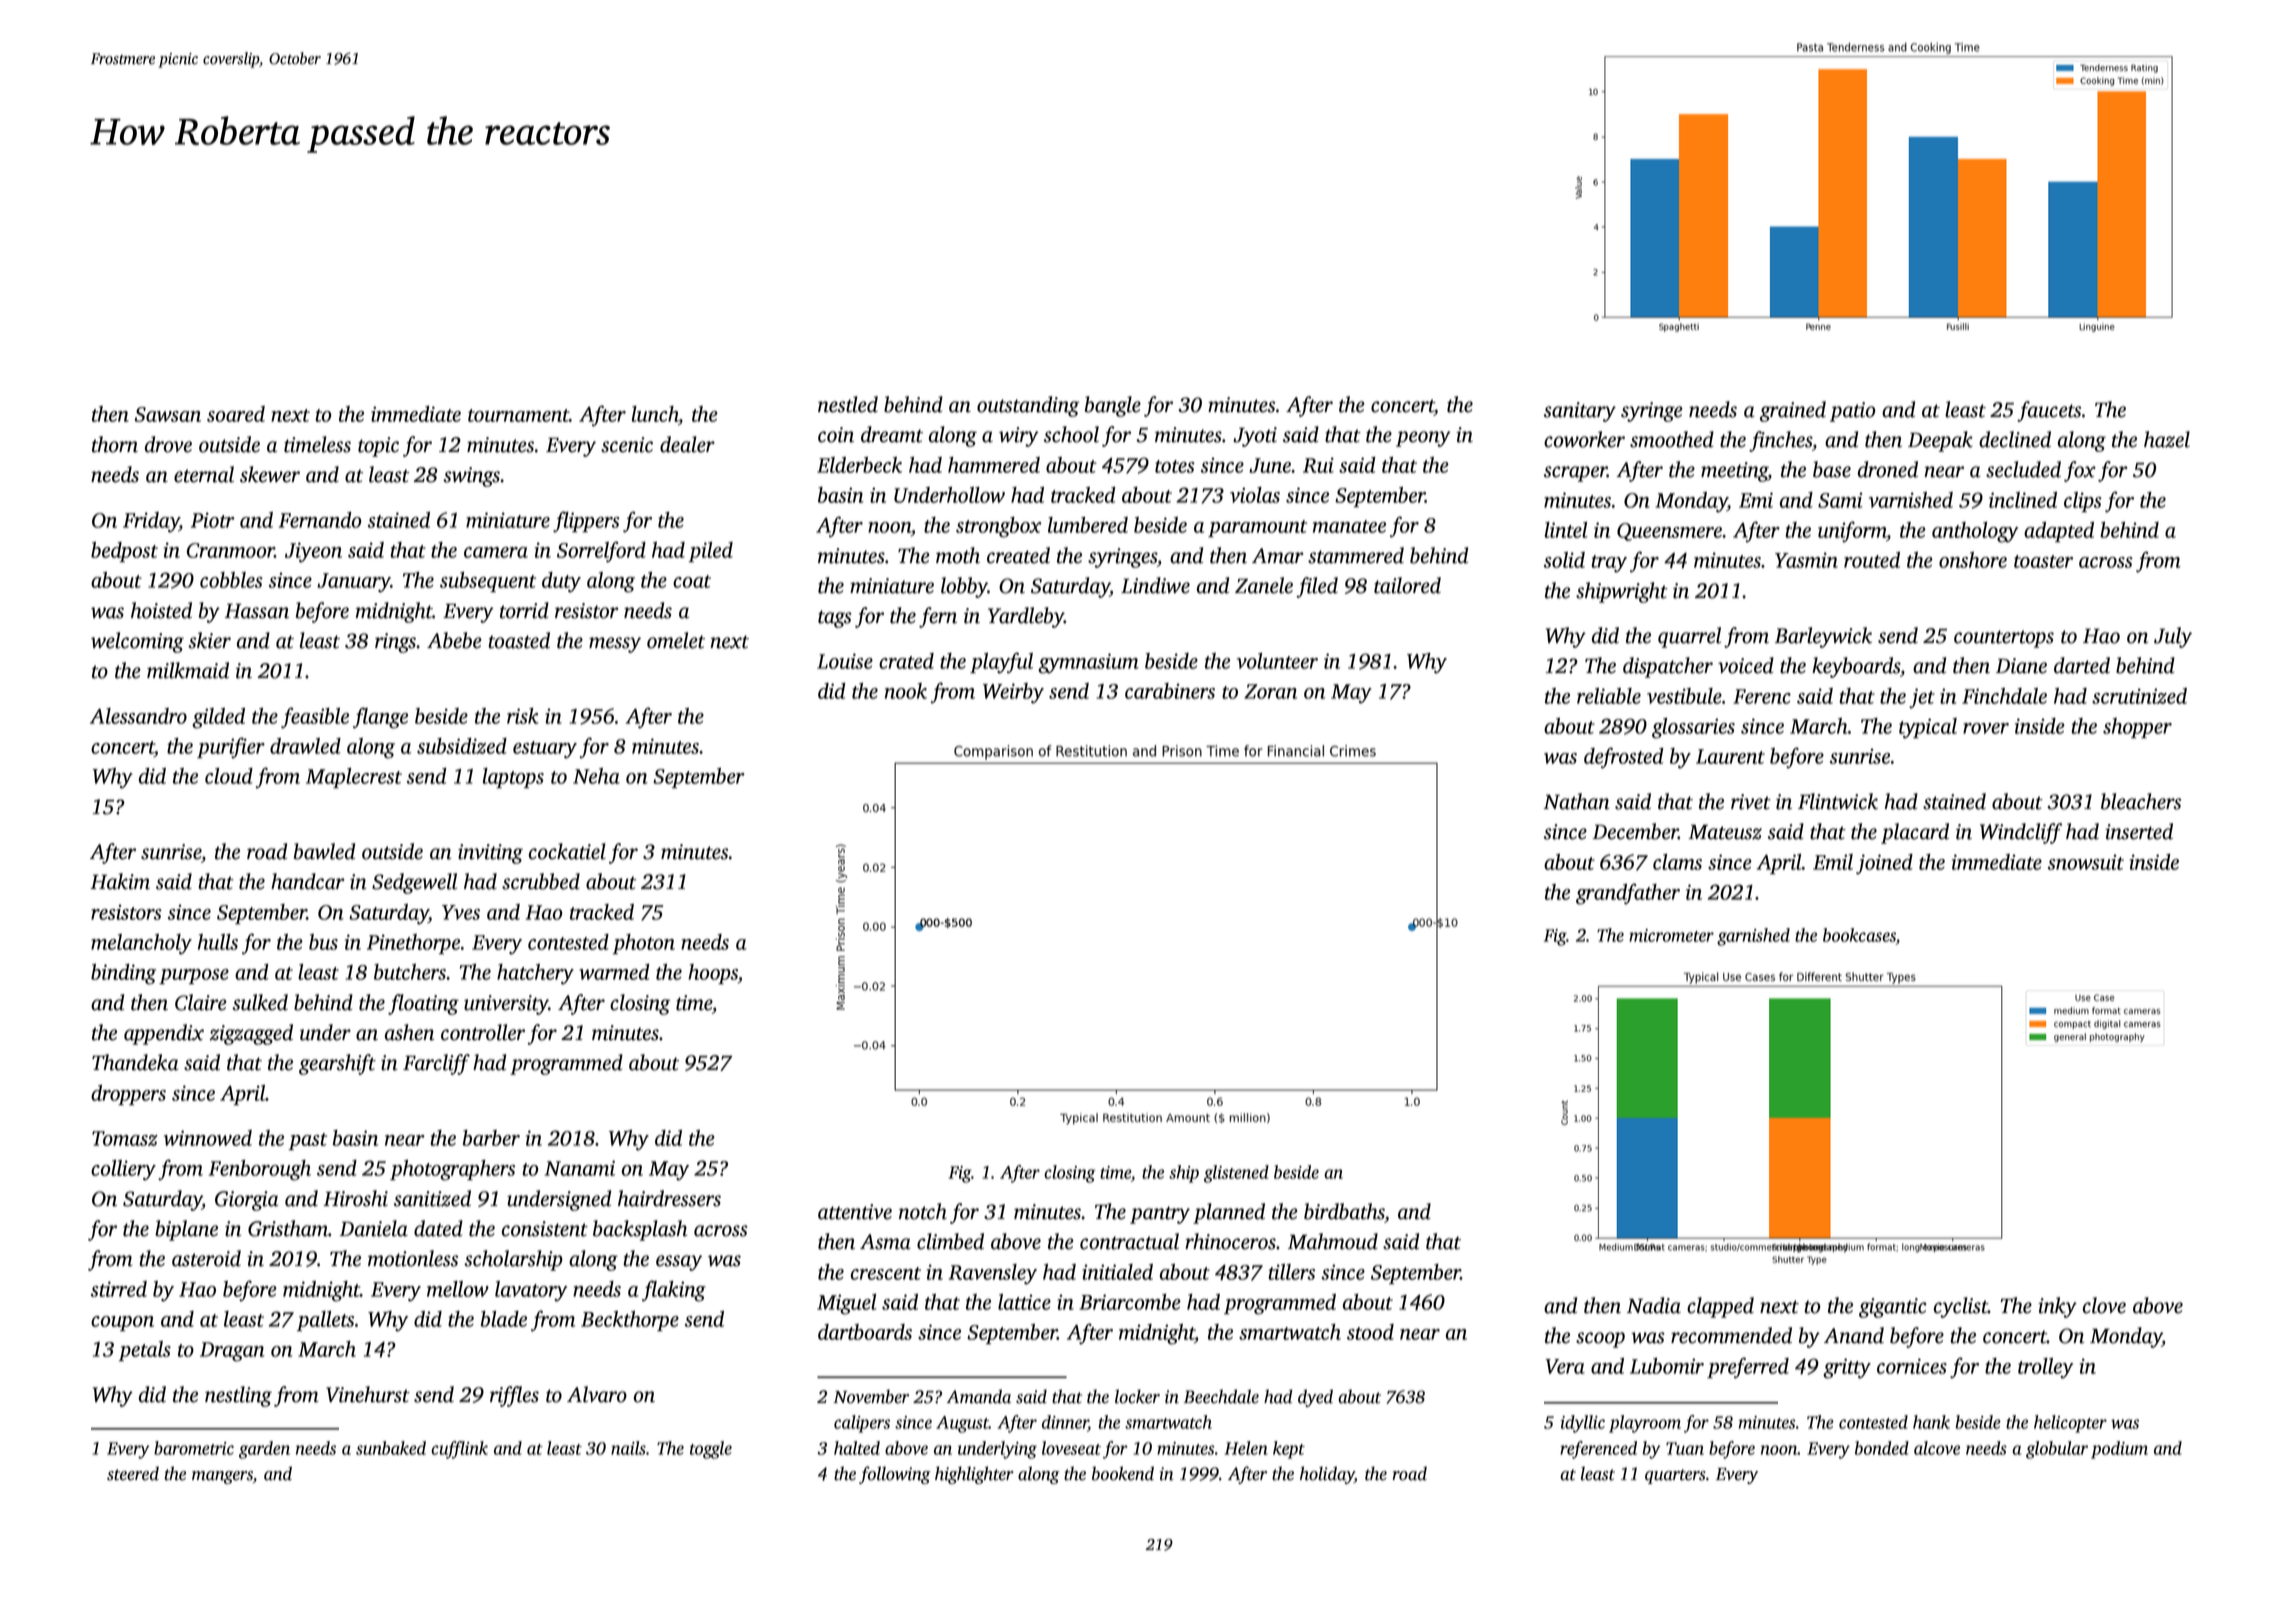 The height and width of the page is (1620, 2292). What do you see at coordinates (1344, 1211) in the page?
I see `birdbaths` at bounding box center [1344, 1211].
